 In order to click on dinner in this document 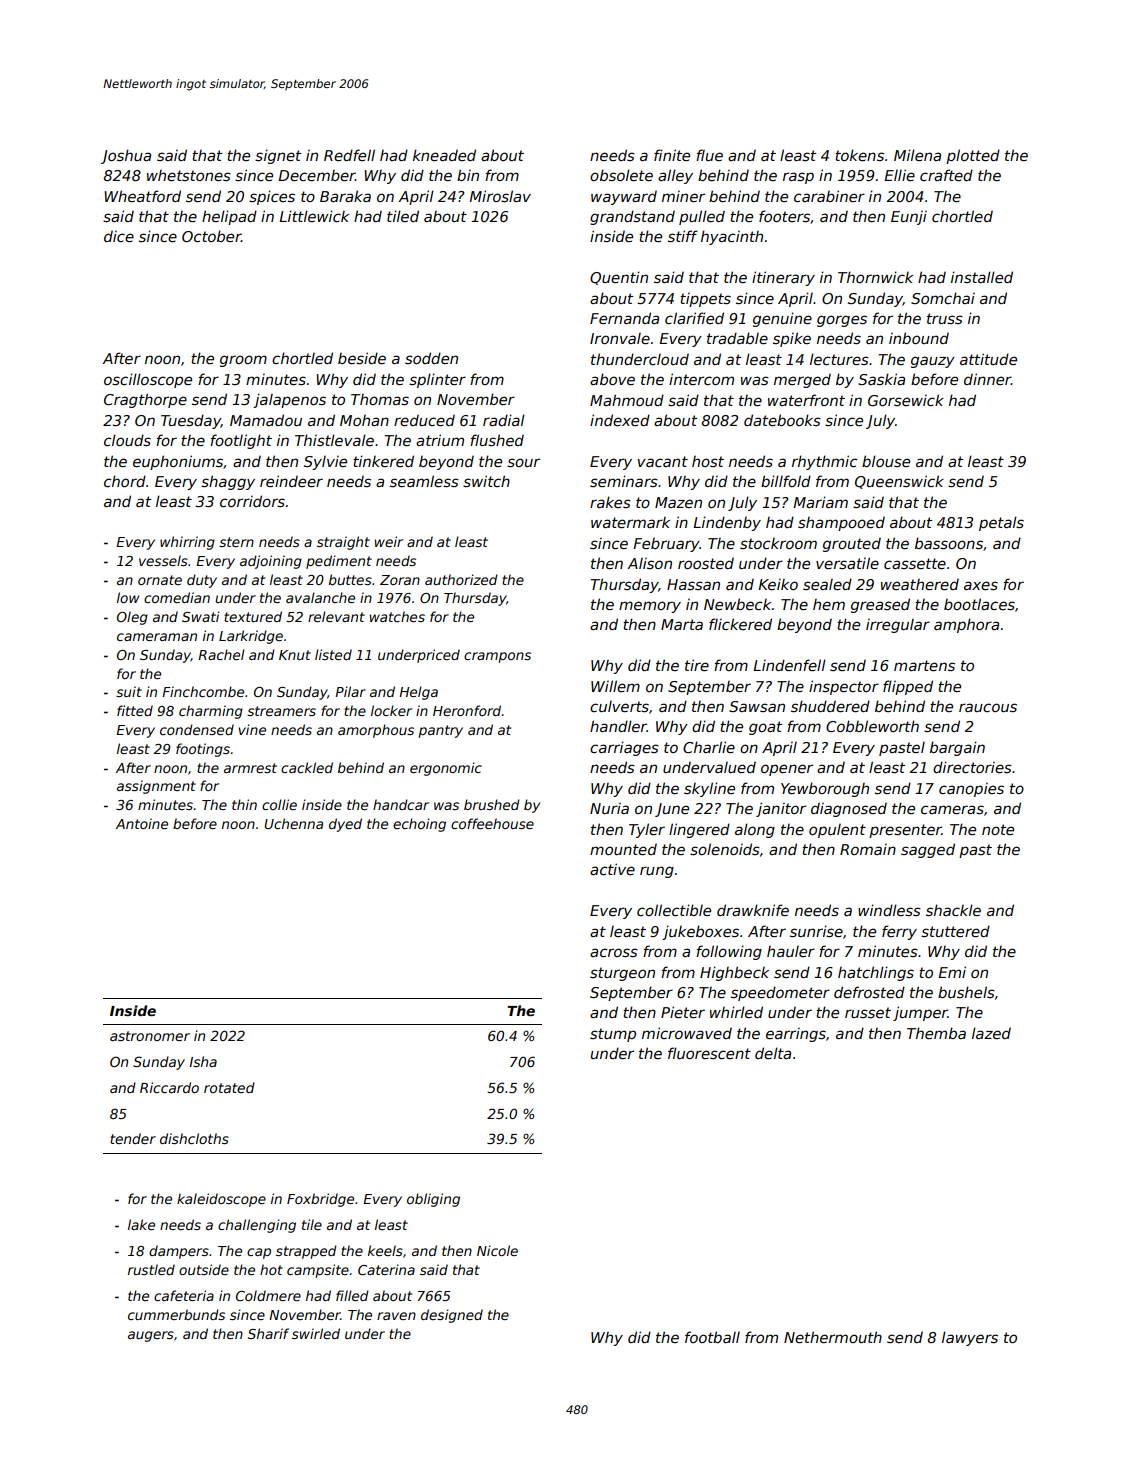, I will do `click(987, 379)`.
